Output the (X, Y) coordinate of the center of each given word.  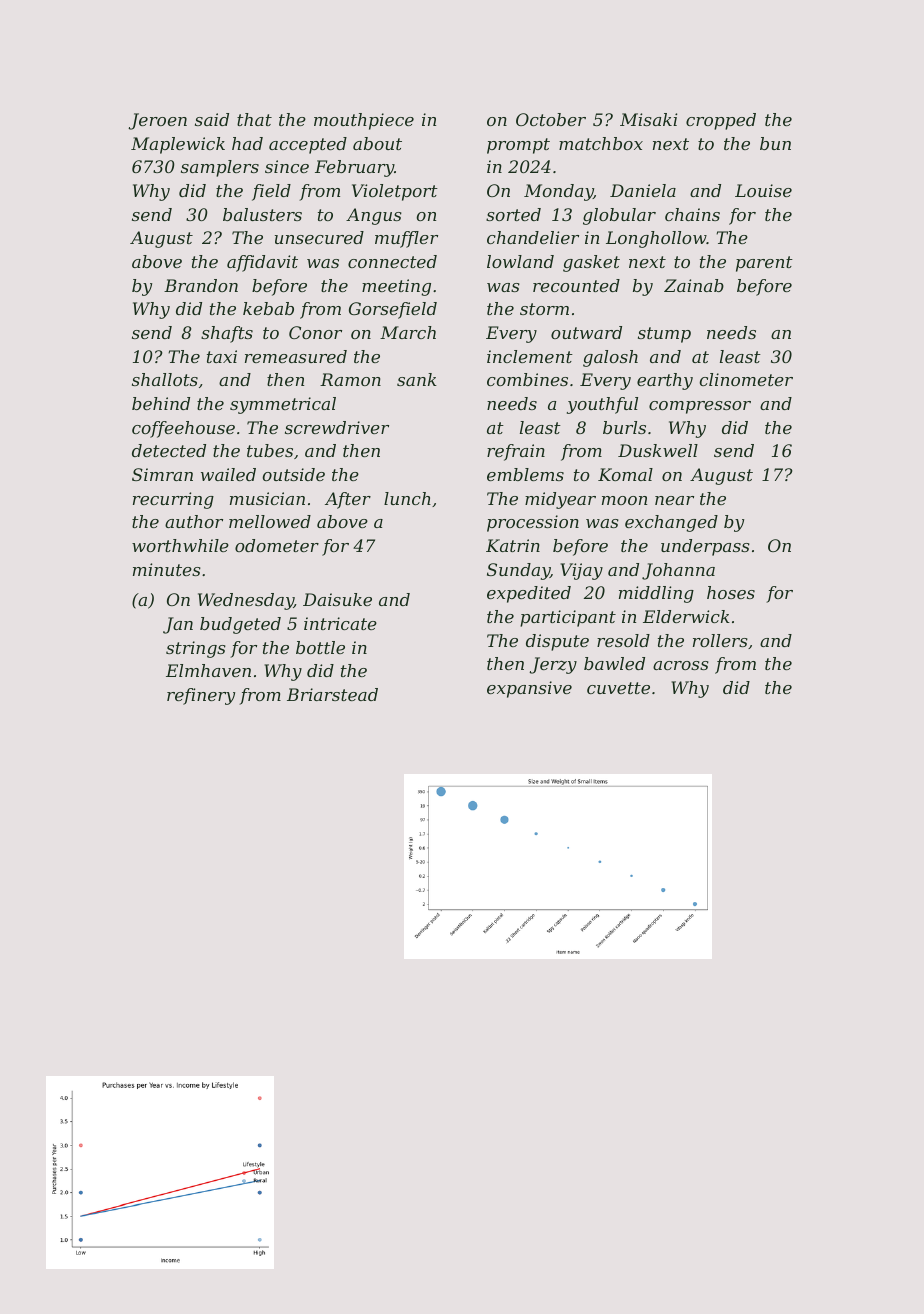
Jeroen (157, 121)
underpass (705, 547)
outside (294, 474)
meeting (396, 287)
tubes (270, 450)
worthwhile (180, 545)
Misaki (648, 119)
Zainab (694, 285)
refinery (201, 696)
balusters (262, 214)
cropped (721, 121)
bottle (320, 647)
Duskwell (658, 450)
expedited (529, 594)
